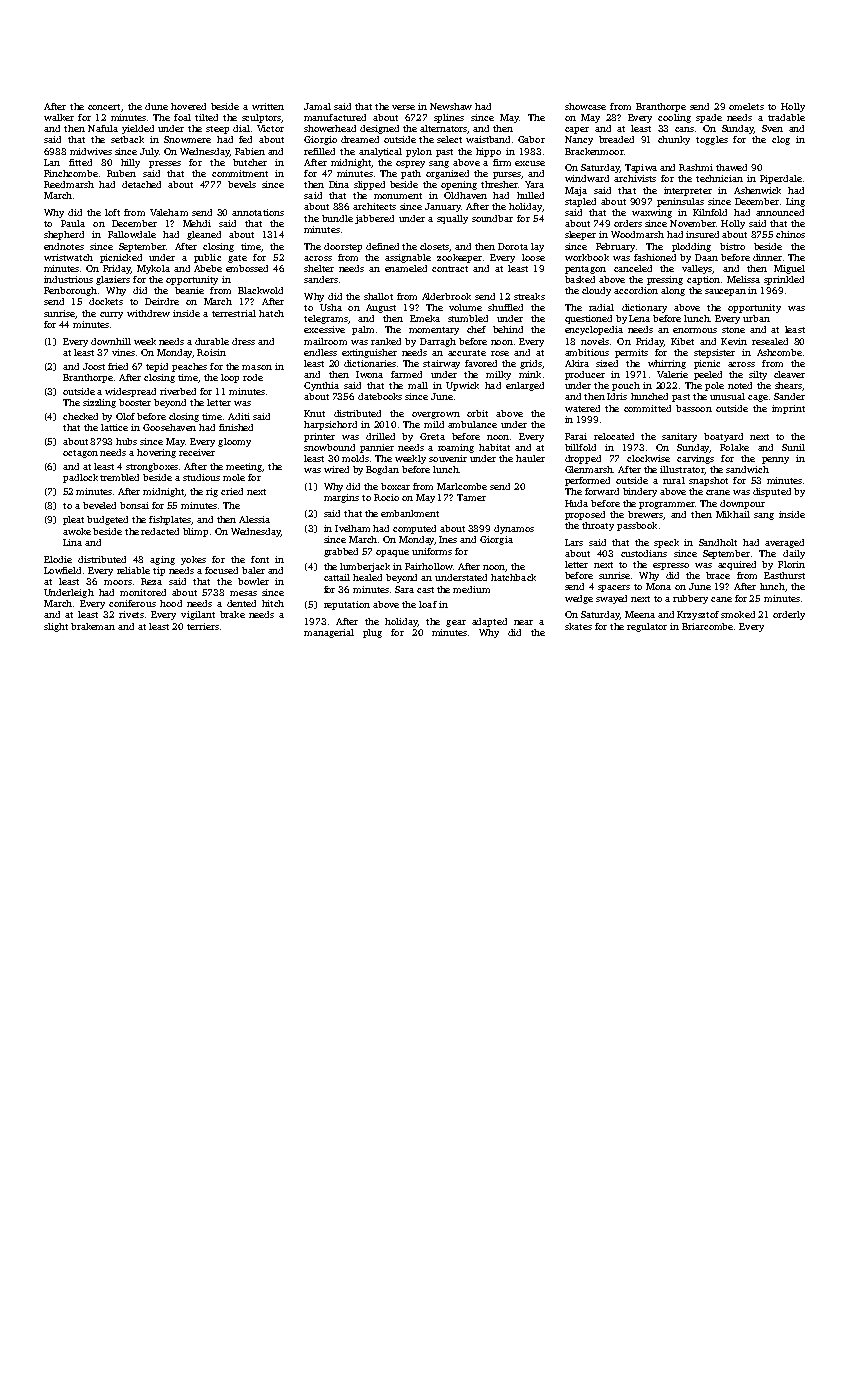  What do you see at coordinates (250, 162) in the document?
I see `butcher` at bounding box center [250, 162].
